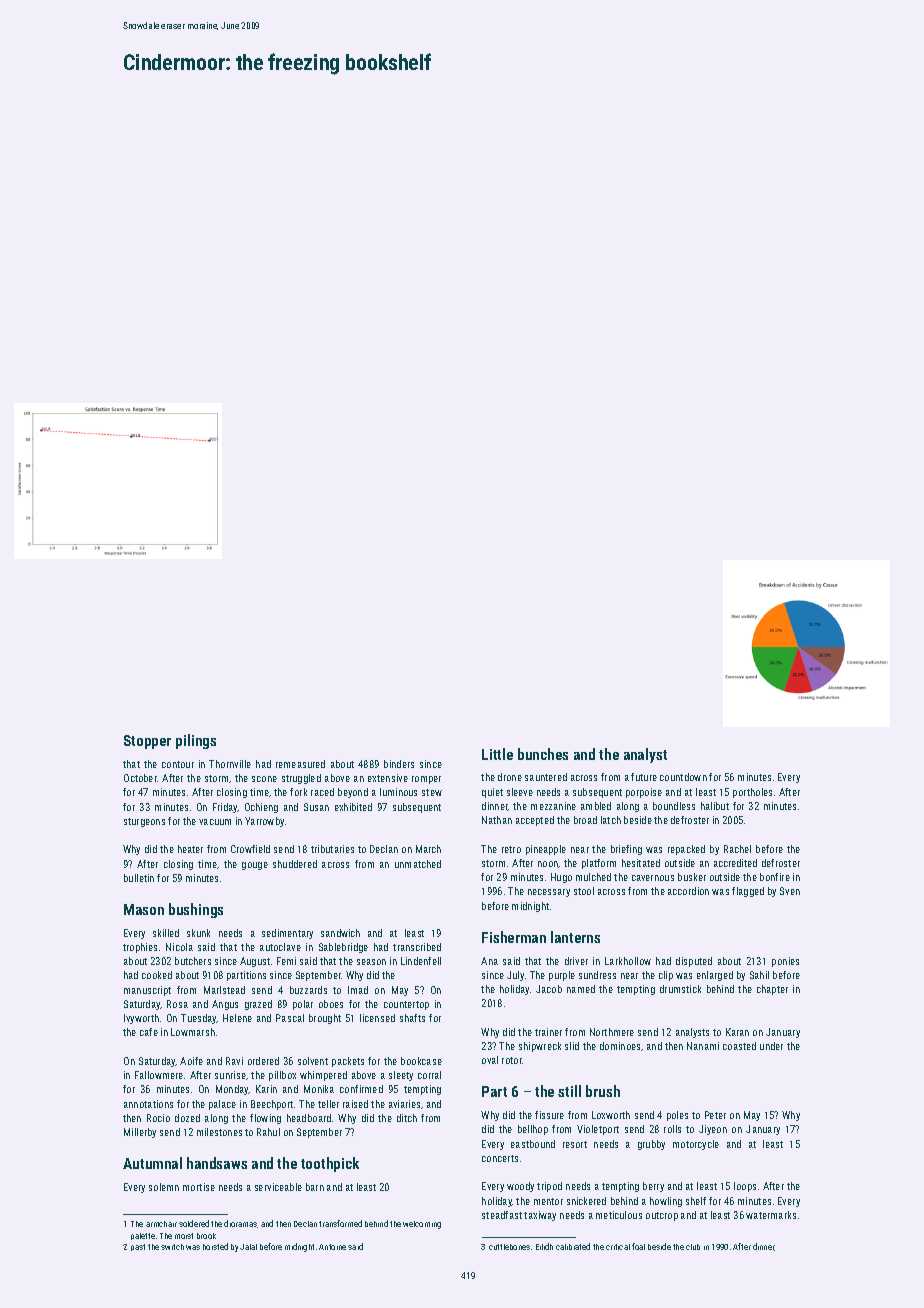 The image size is (924, 1308). Describe the element at coordinates (196, 741) in the screenshot. I see `pilings` at that location.
